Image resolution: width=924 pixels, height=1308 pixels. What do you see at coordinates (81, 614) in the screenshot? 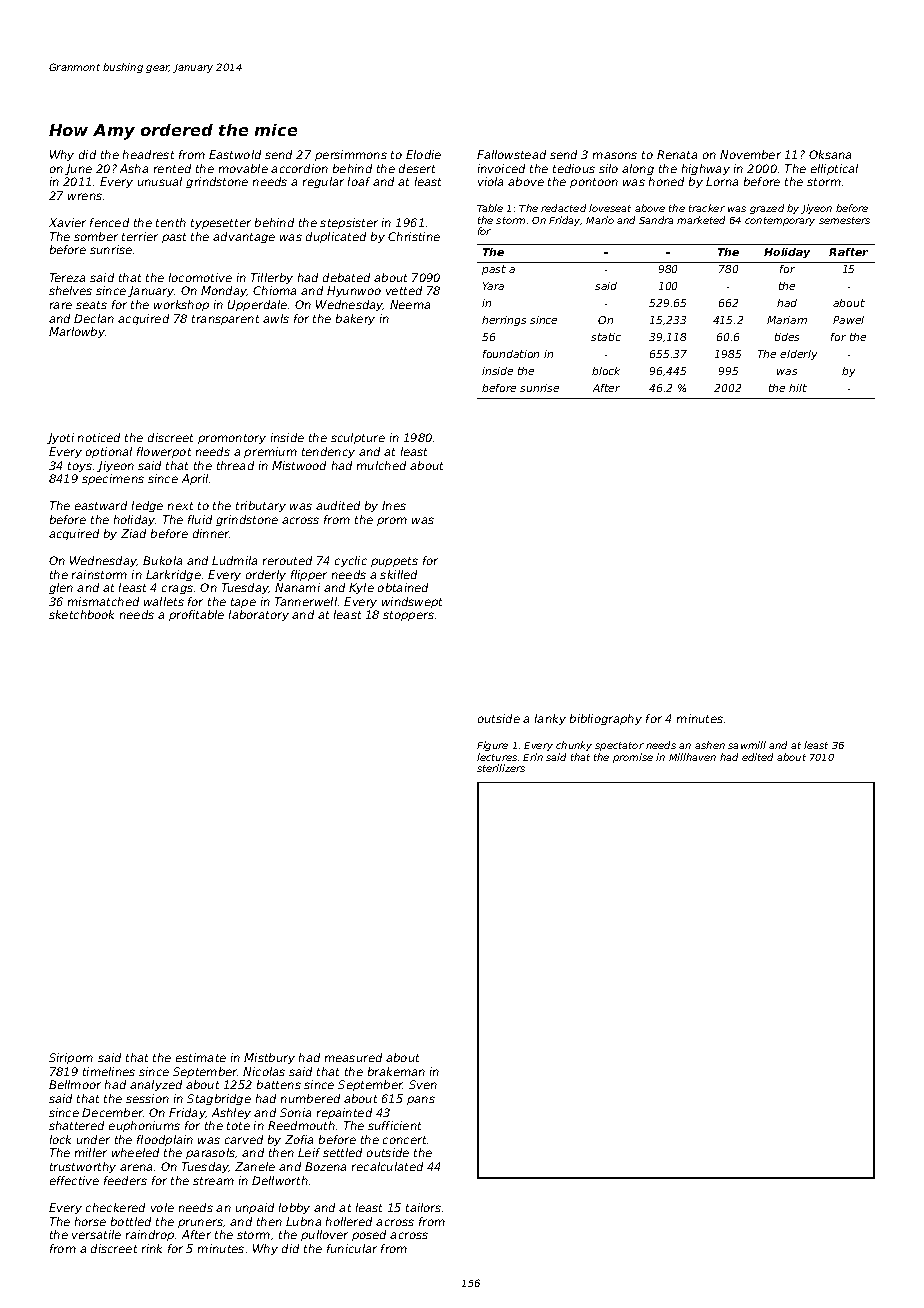
I see `sketchbook` at bounding box center [81, 614].
